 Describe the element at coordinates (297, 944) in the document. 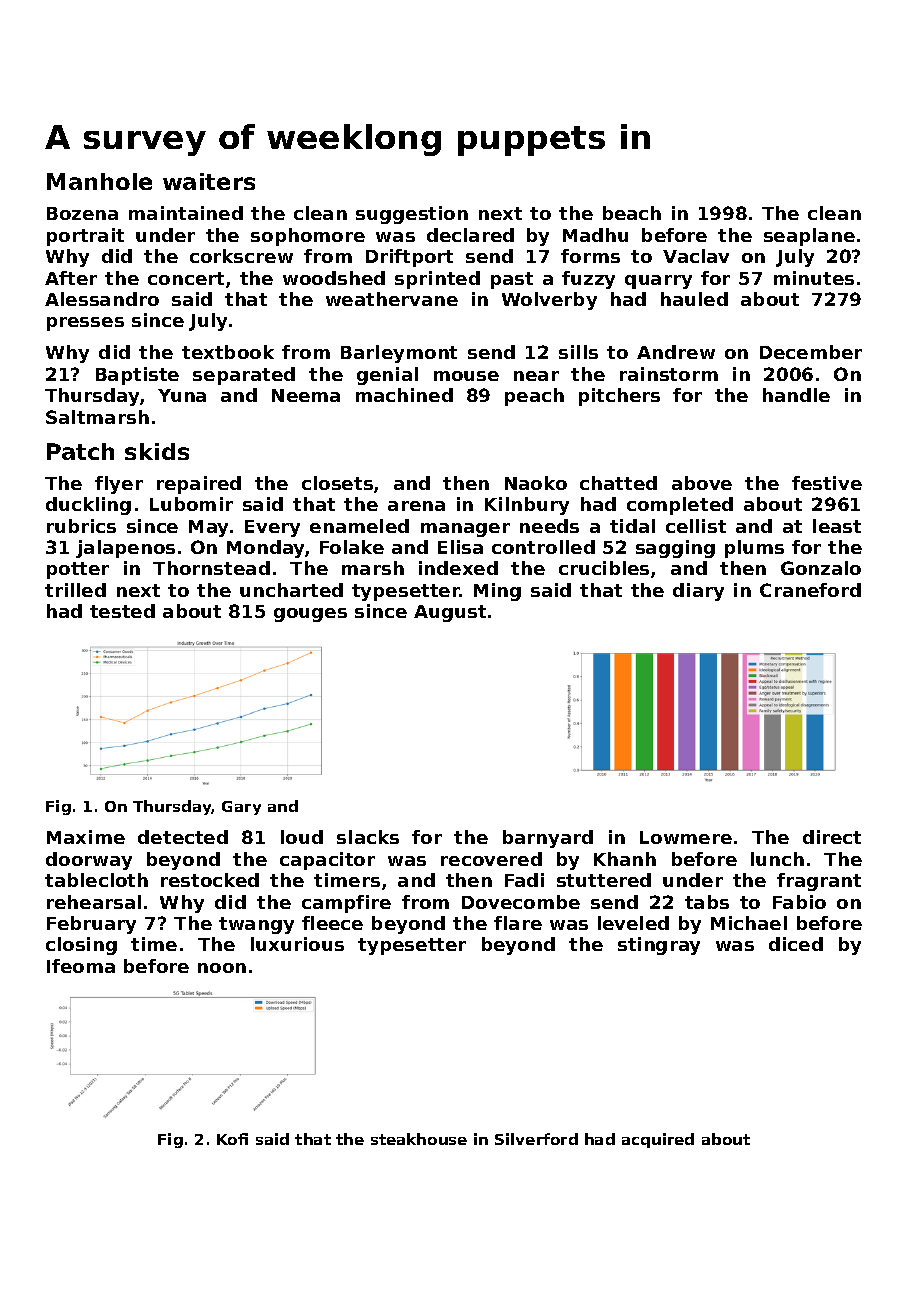

I see `luxurious` at that location.
